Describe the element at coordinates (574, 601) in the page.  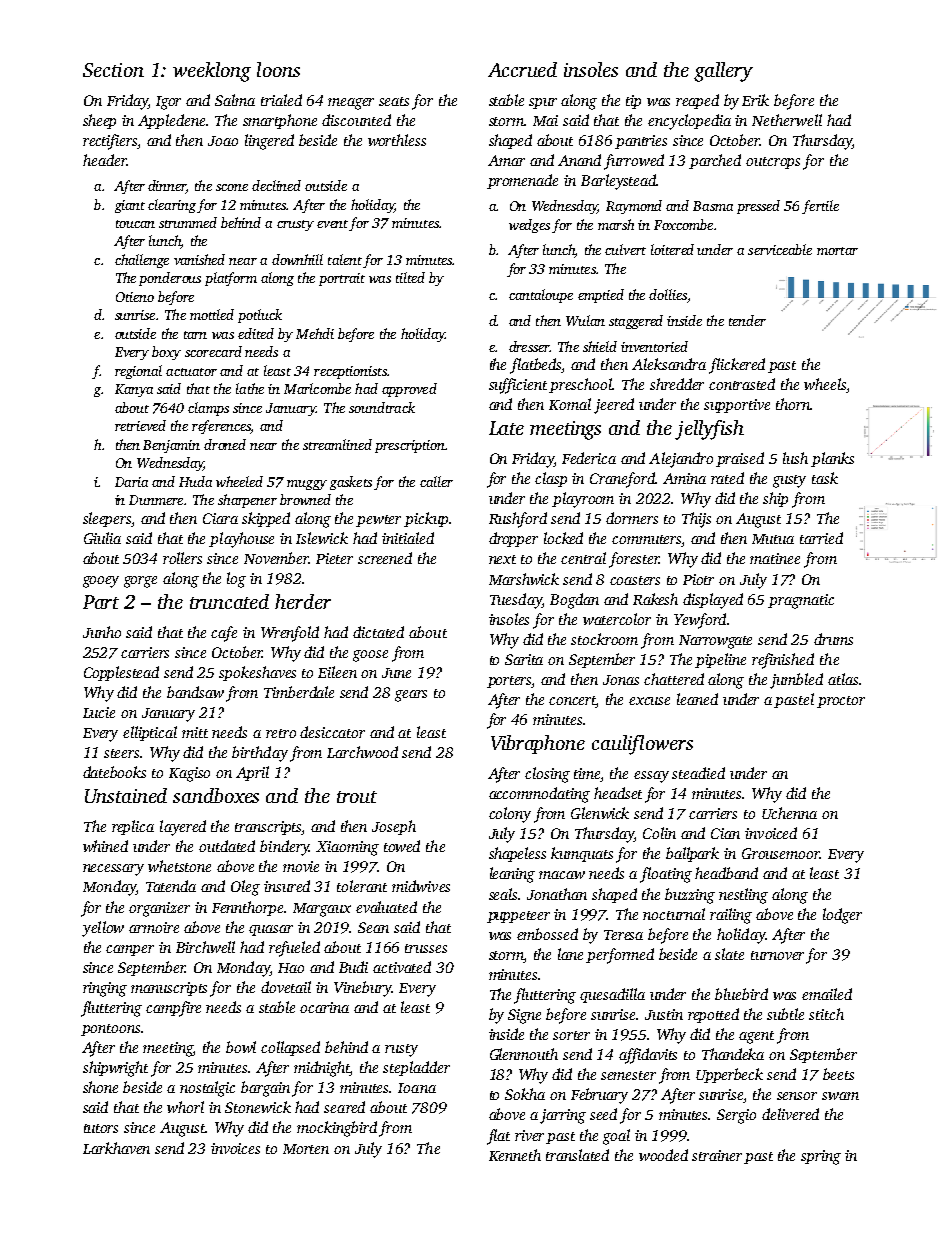
I see `Bogdan` at that location.
